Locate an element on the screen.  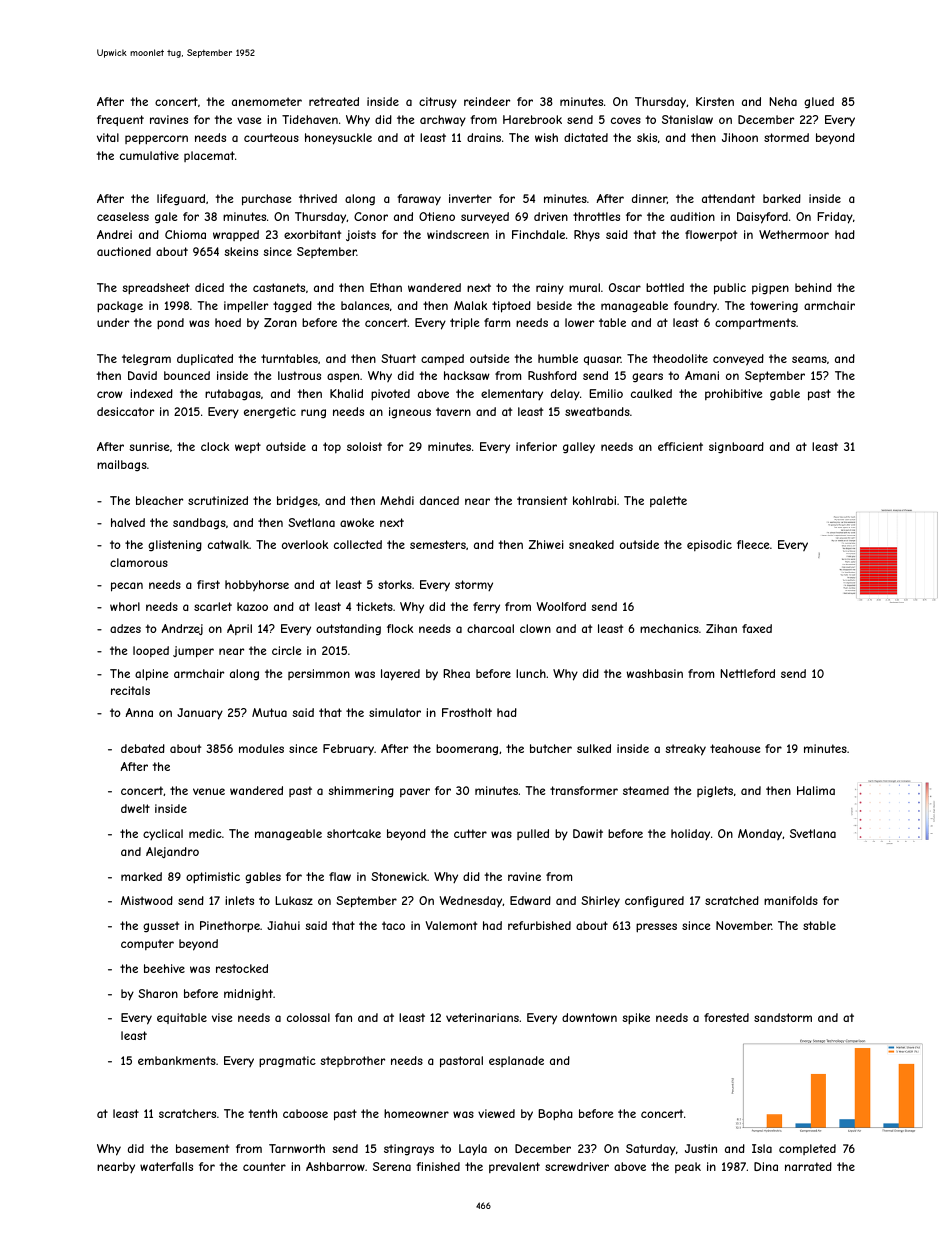
flaw is located at coordinates (340, 876).
